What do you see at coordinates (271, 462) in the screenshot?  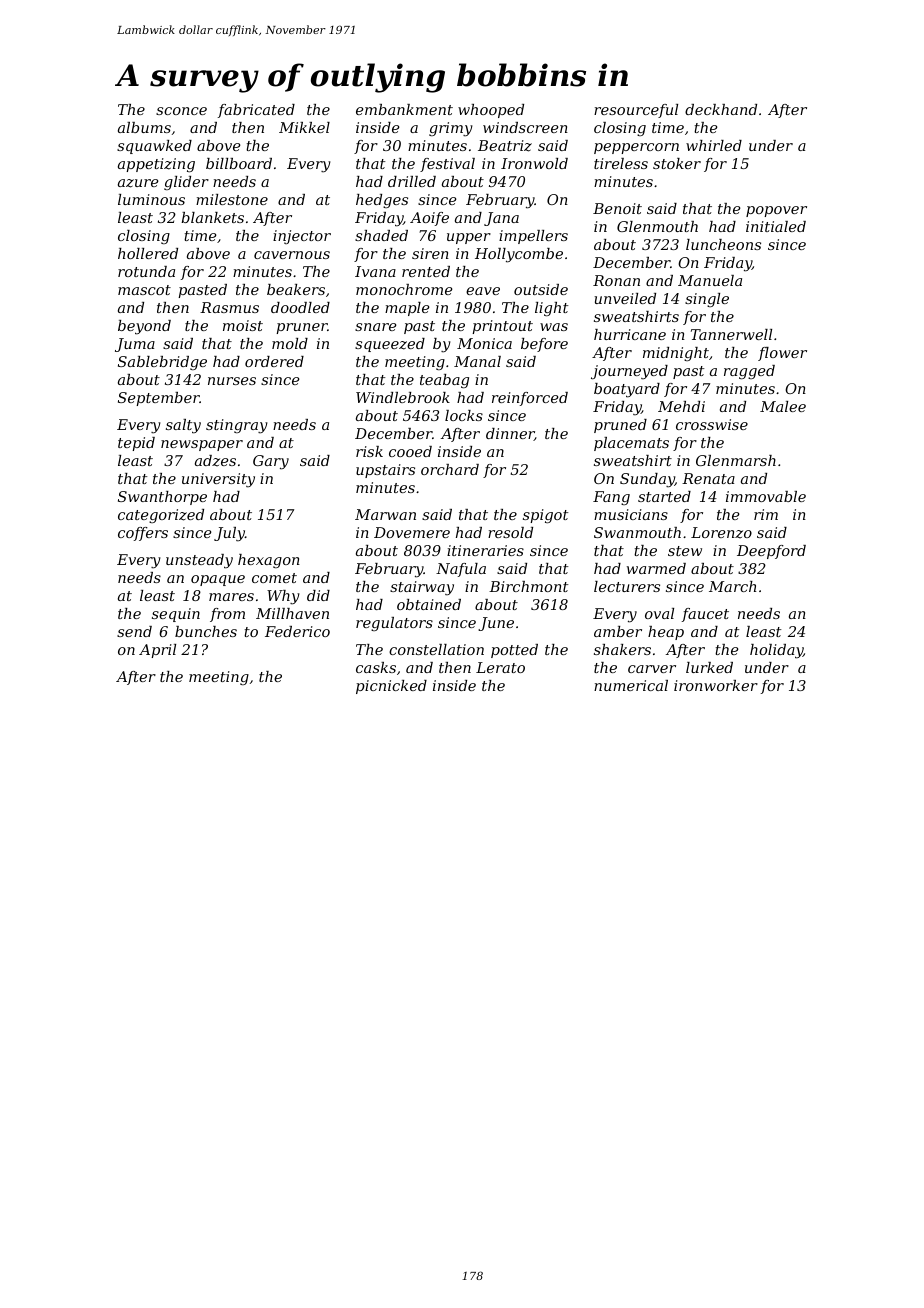 I see `Gary` at bounding box center [271, 462].
